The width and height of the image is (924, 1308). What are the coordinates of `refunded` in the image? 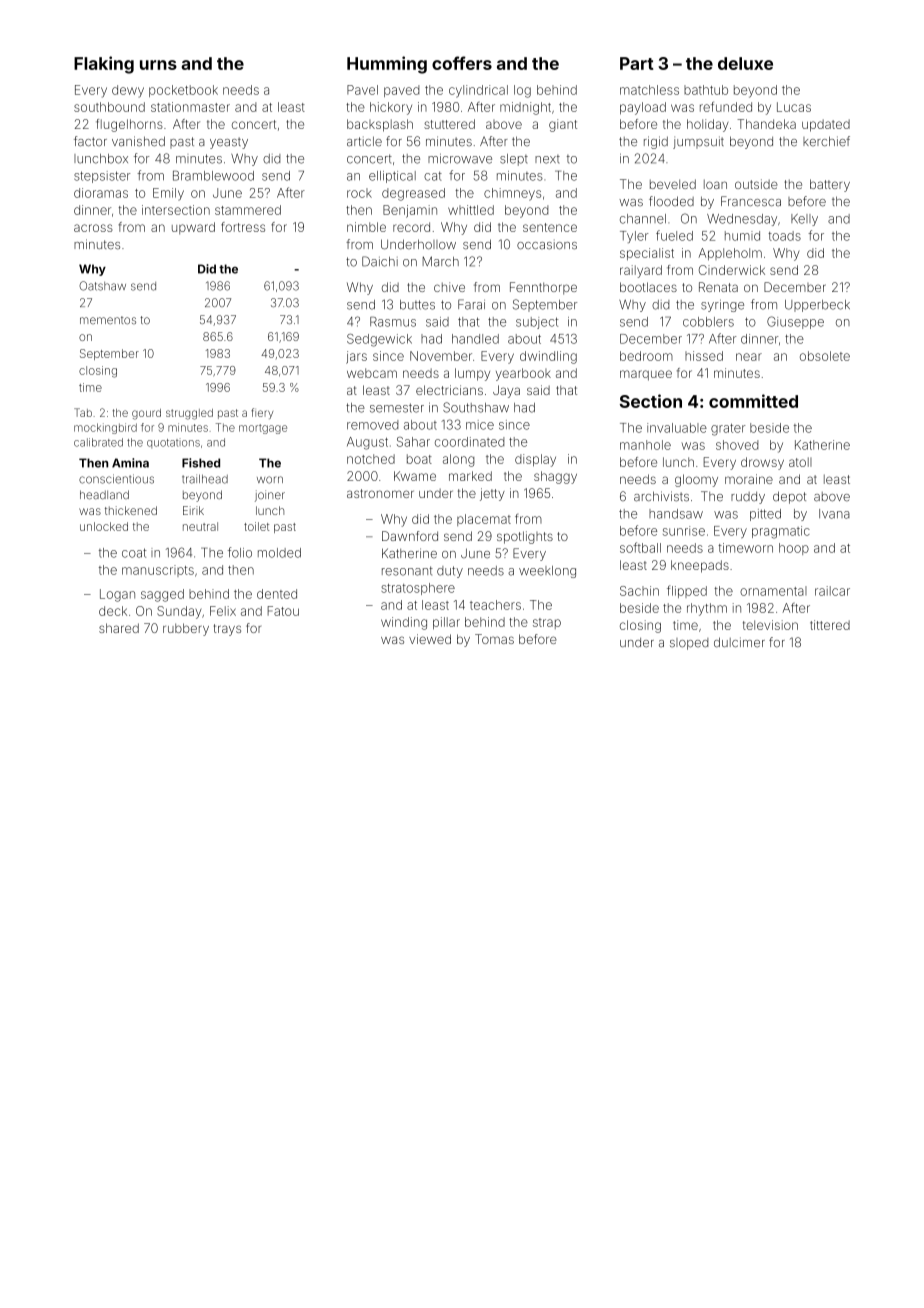 It's located at (726, 106).
